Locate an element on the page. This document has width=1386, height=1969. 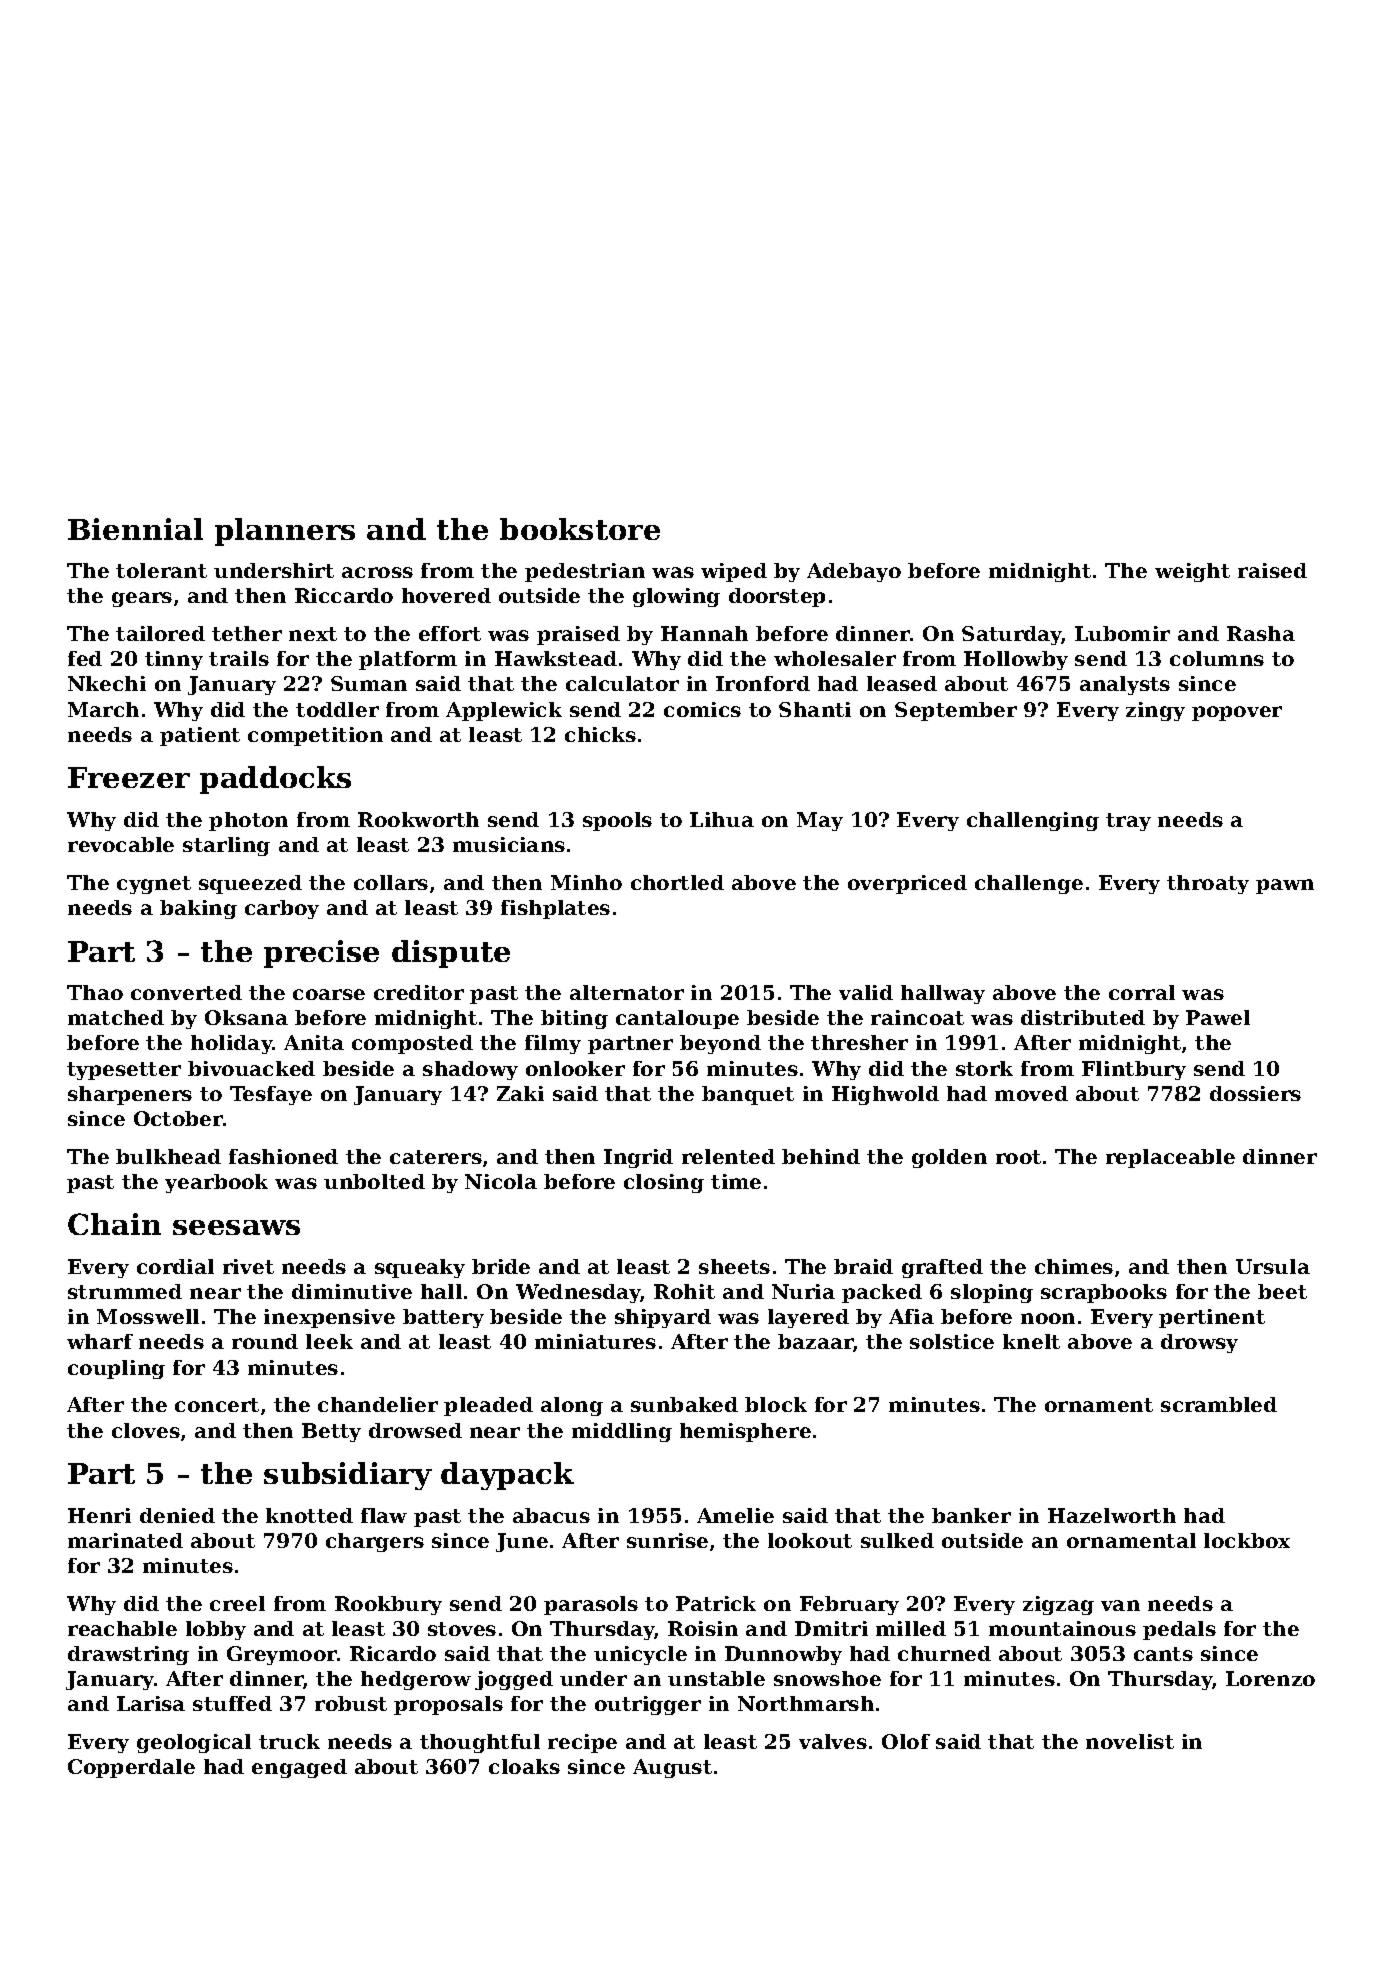
doorstep is located at coordinates (777, 597).
